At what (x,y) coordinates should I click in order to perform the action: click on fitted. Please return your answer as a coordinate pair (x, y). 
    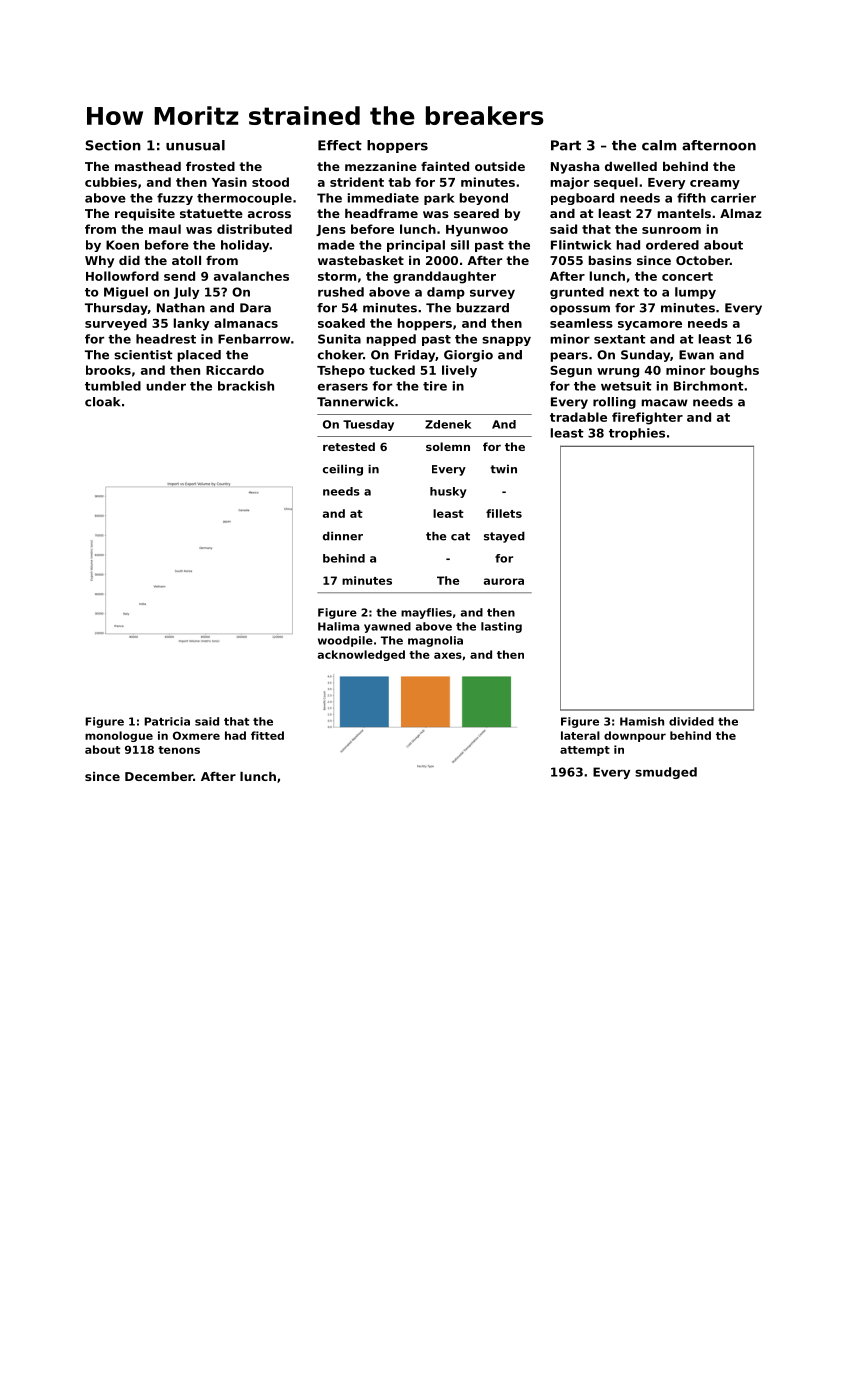
    Looking at the image, I should click on (267, 735).
